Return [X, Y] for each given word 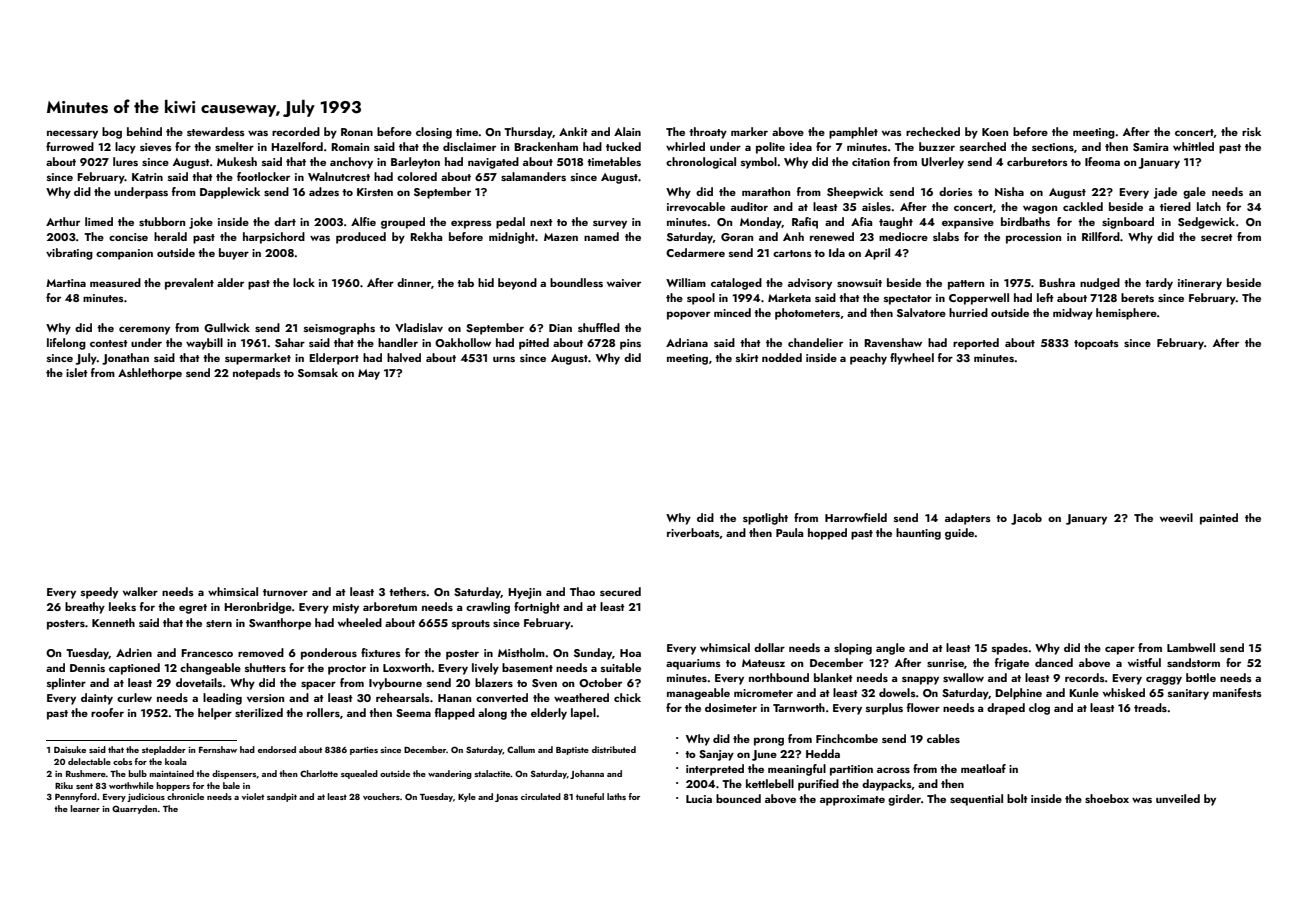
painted [1219, 519]
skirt [747, 357]
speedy [99, 593]
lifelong [66, 344]
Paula [789, 532]
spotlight [765, 519]
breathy [85, 608]
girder [904, 800]
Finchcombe [847, 738]
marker [749, 131]
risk [1251, 131]
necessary [72, 134]
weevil [1176, 517]
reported [976, 344]
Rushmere [86, 773]
